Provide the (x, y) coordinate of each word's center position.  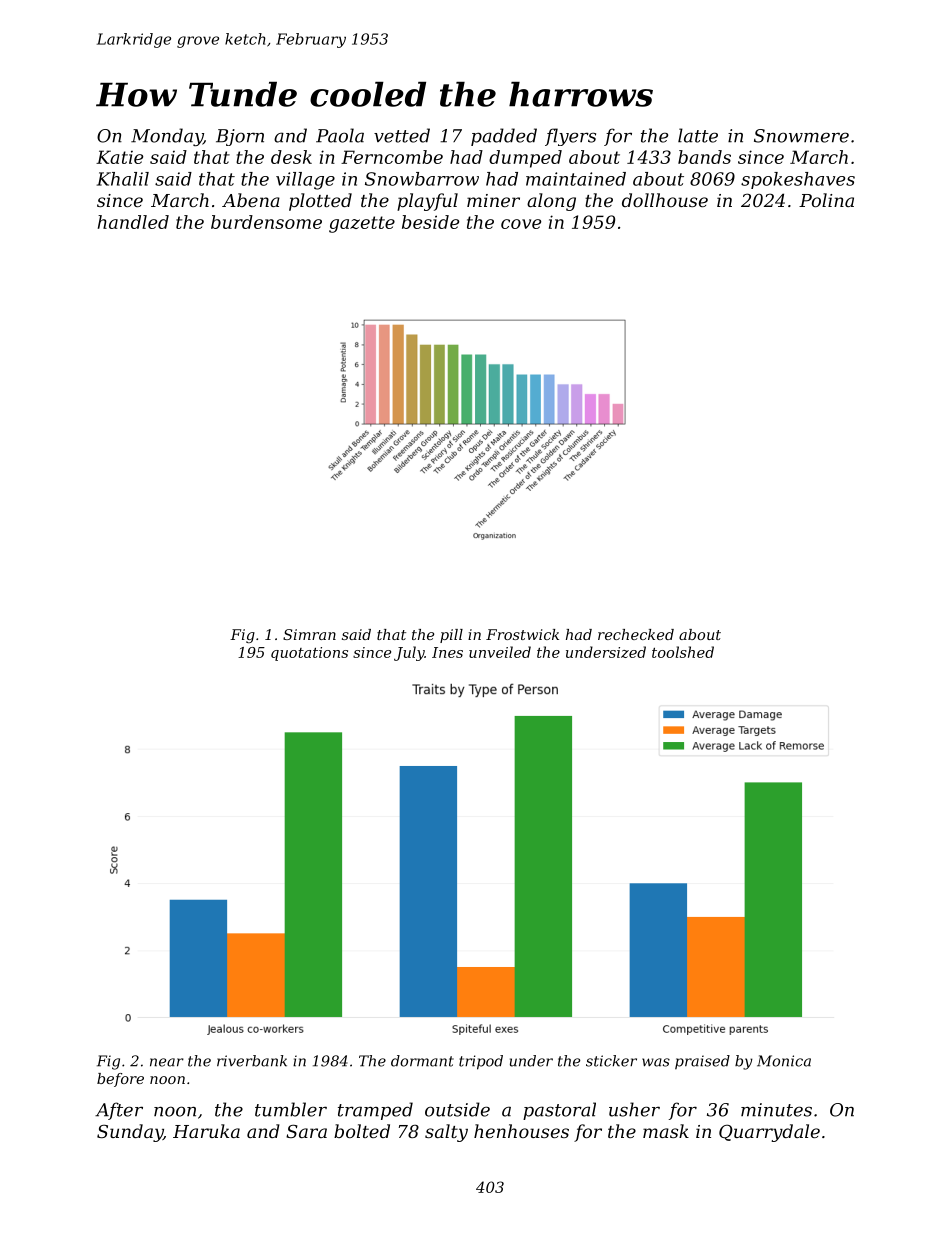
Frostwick (522, 634)
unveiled (500, 652)
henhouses (521, 1131)
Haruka (206, 1131)
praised (702, 1062)
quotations (309, 654)
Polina (826, 200)
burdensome (266, 222)
